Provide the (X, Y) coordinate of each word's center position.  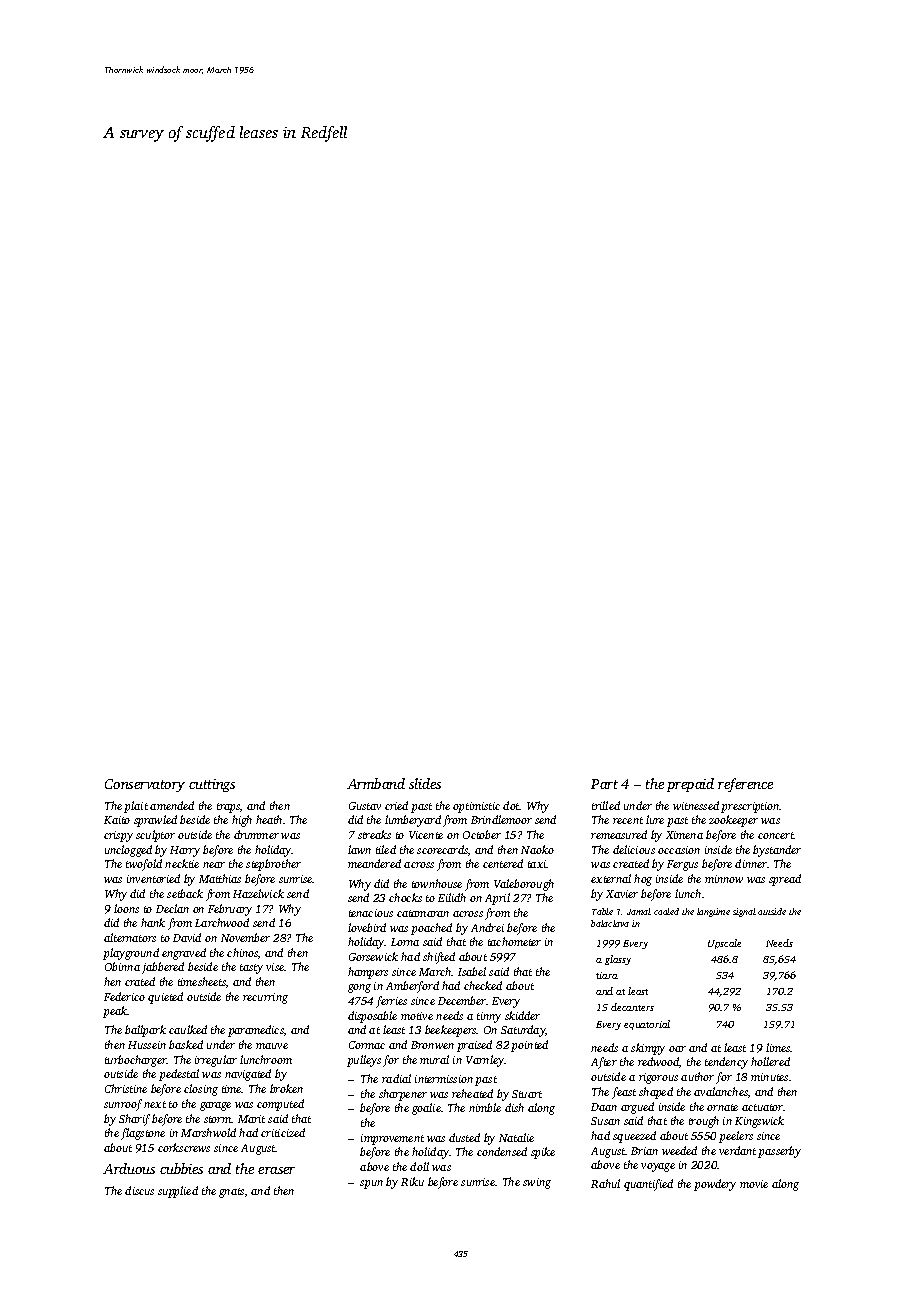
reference (745, 785)
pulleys (364, 1061)
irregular (216, 1061)
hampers (368, 973)
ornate (722, 1107)
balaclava (610, 923)
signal (744, 912)
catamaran (423, 913)
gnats (231, 1193)
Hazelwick (258, 893)
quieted (165, 998)
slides (425, 783)
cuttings (212, 785)
